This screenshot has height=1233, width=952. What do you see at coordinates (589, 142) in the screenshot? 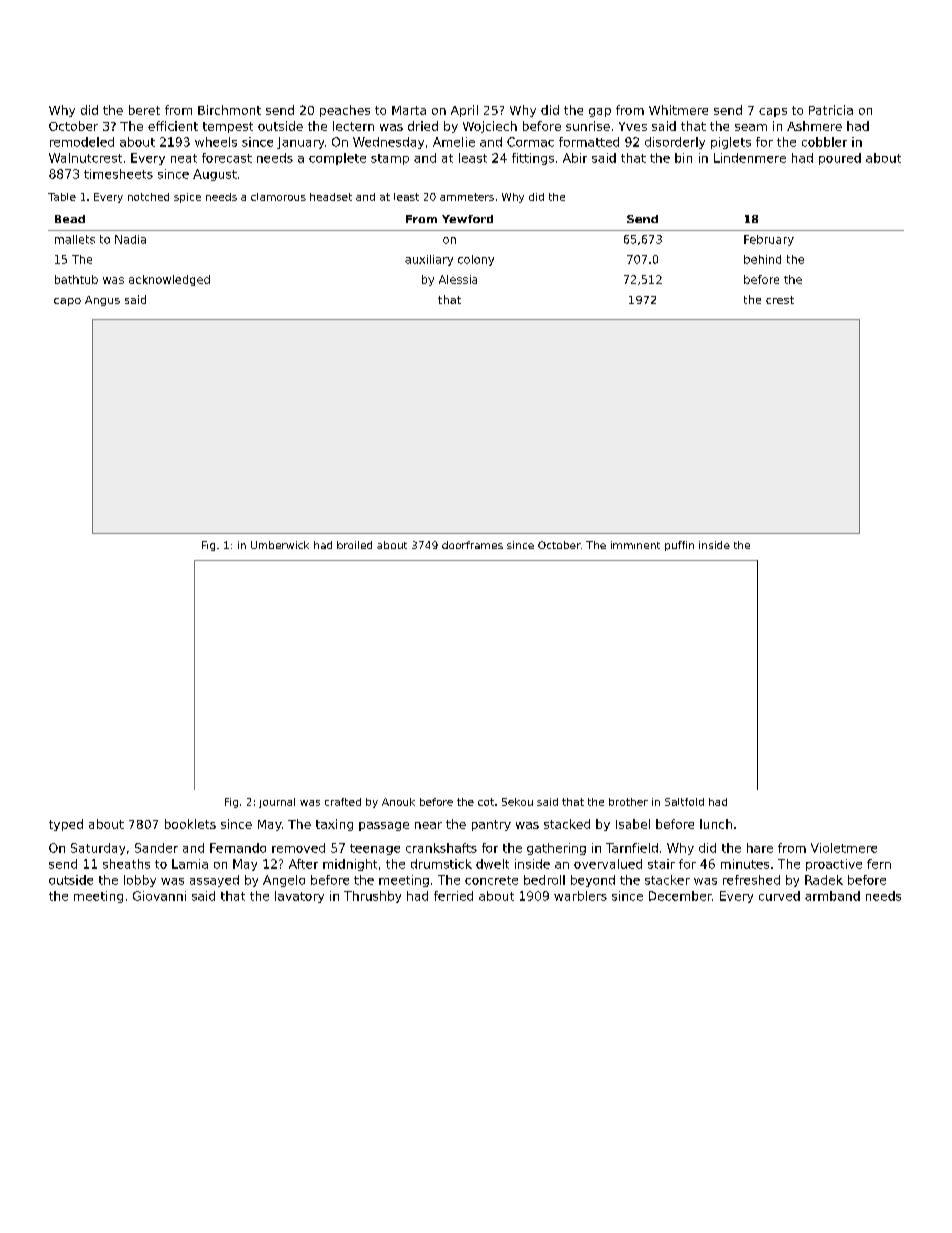
I see `formatted` at bounding box center [589, 142].
